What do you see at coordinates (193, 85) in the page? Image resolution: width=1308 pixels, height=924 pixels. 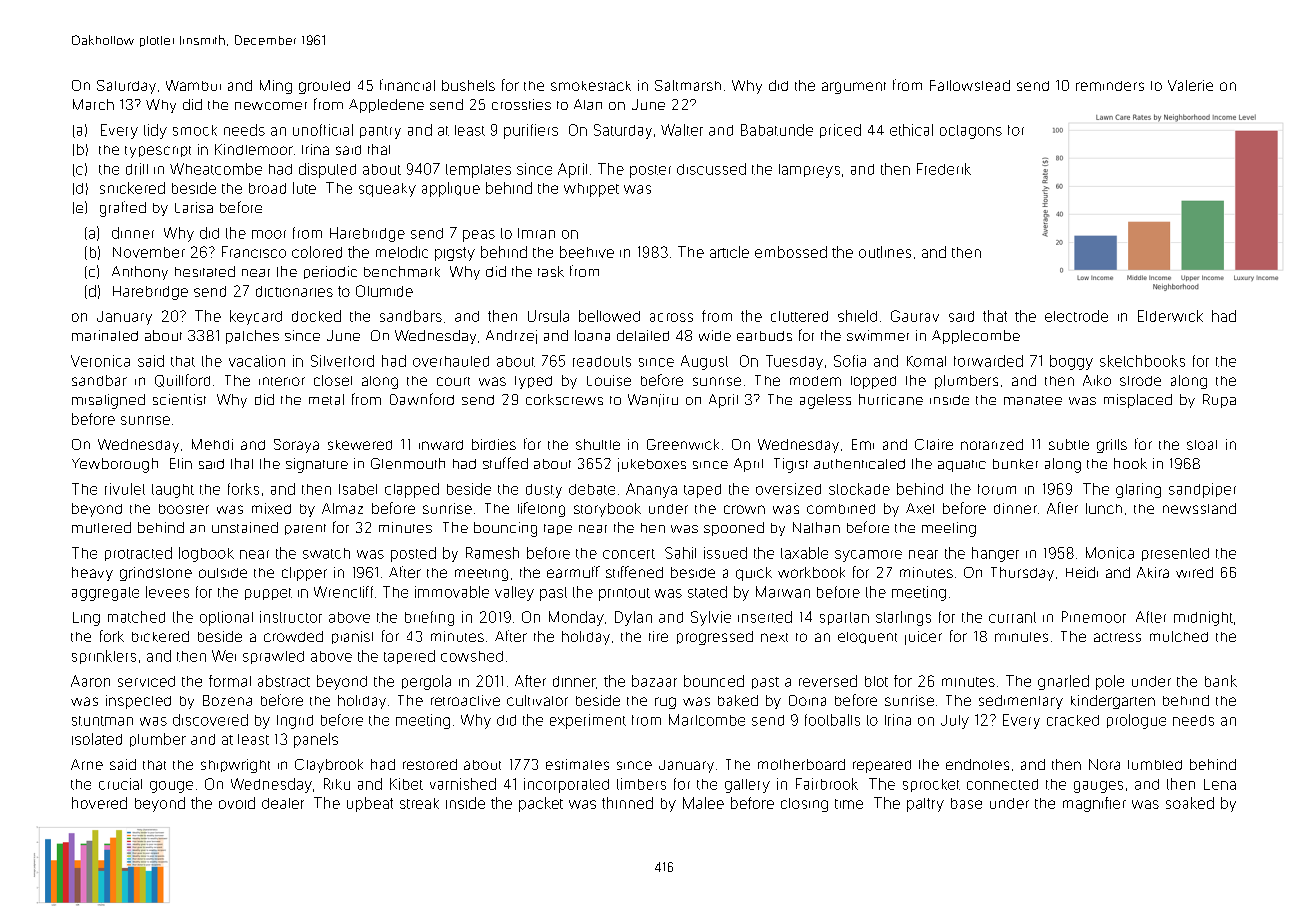 I see `Wambui` at bounding box center [193, 85].
